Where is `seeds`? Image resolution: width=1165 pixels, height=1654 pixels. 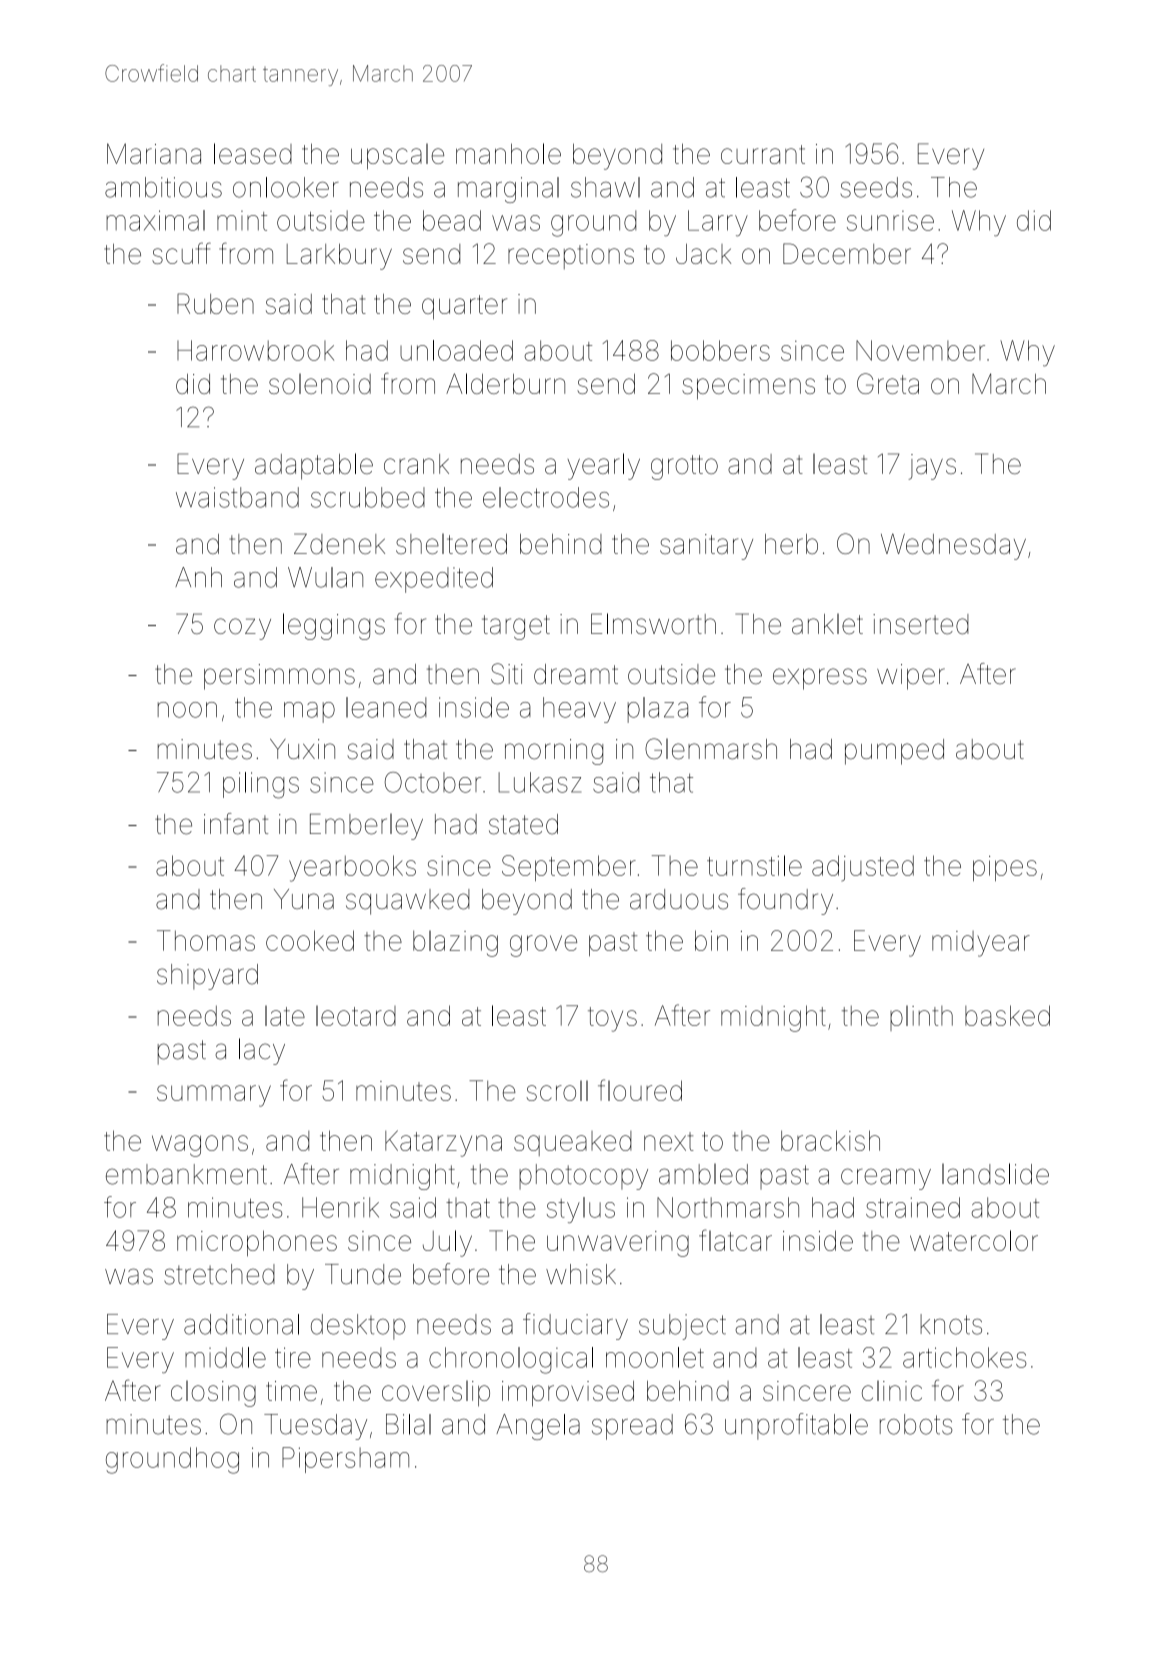 seeds is located at coordinates (876, 187).
